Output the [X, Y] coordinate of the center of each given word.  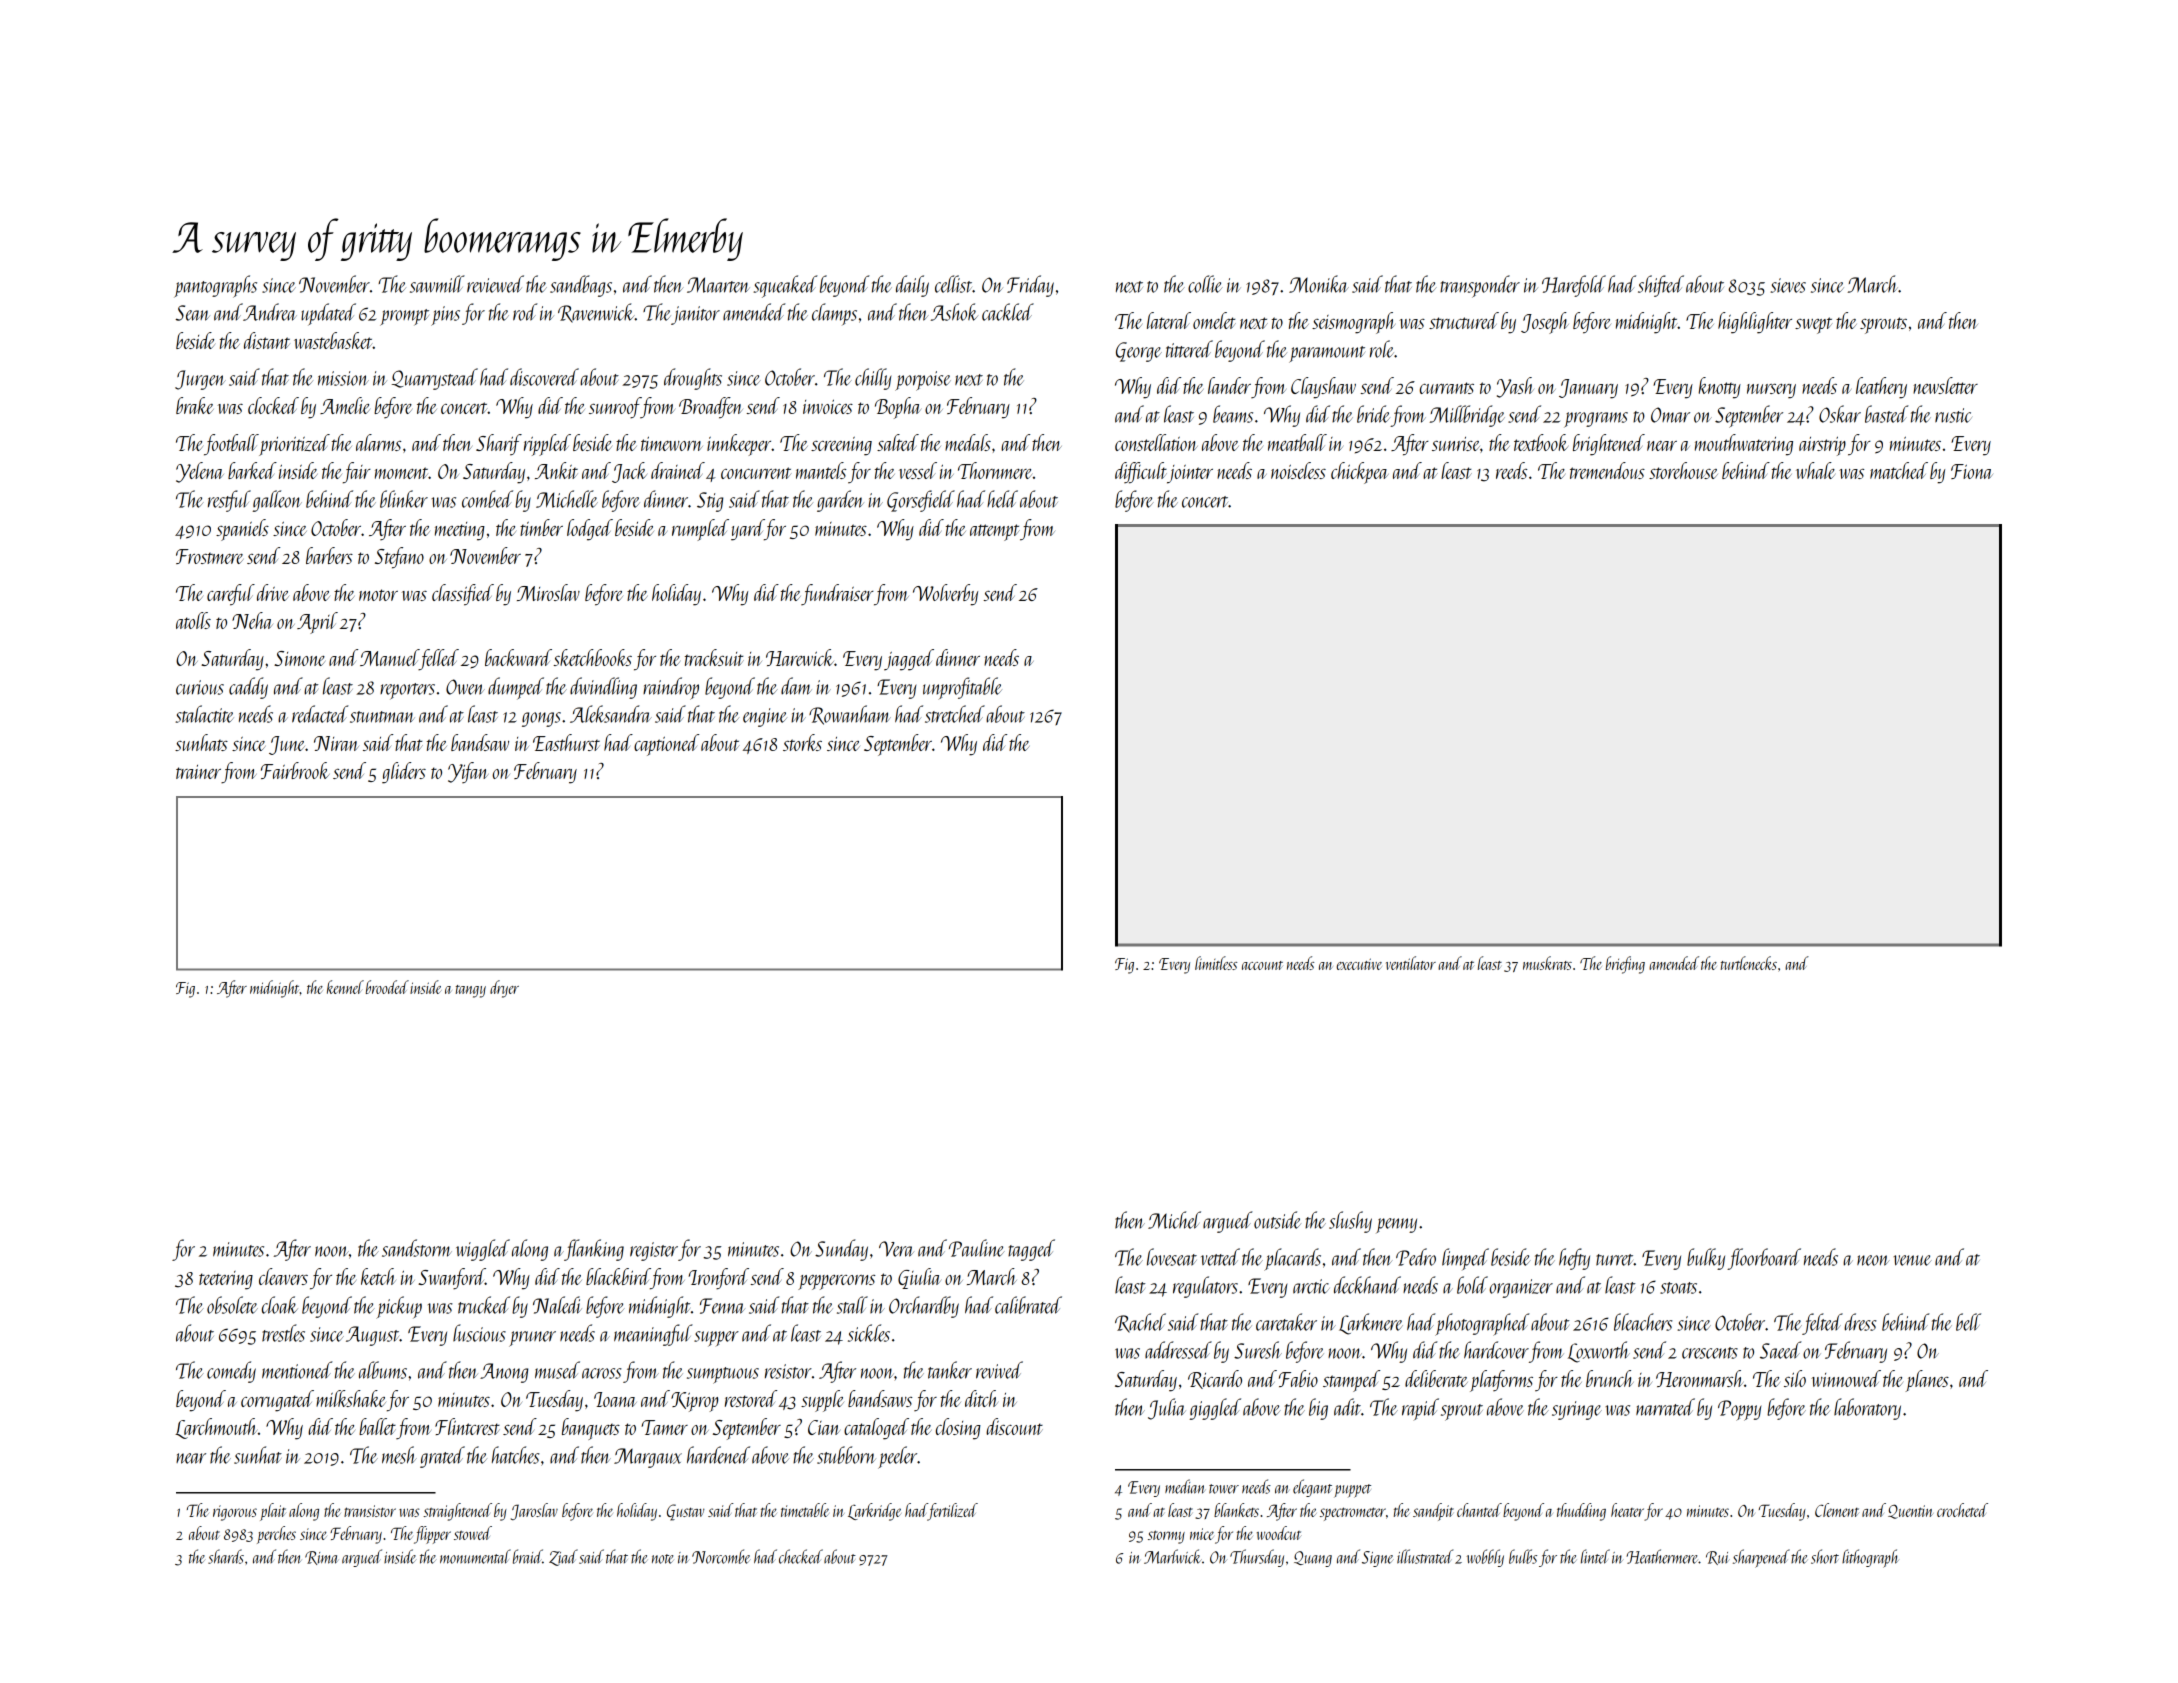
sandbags [581, 286]
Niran [336, 743]
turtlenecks [1749, 963]
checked [801, 1556]
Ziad [563, 1557]
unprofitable [962, 688]
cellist [953, 284]
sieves [1788, 285]
